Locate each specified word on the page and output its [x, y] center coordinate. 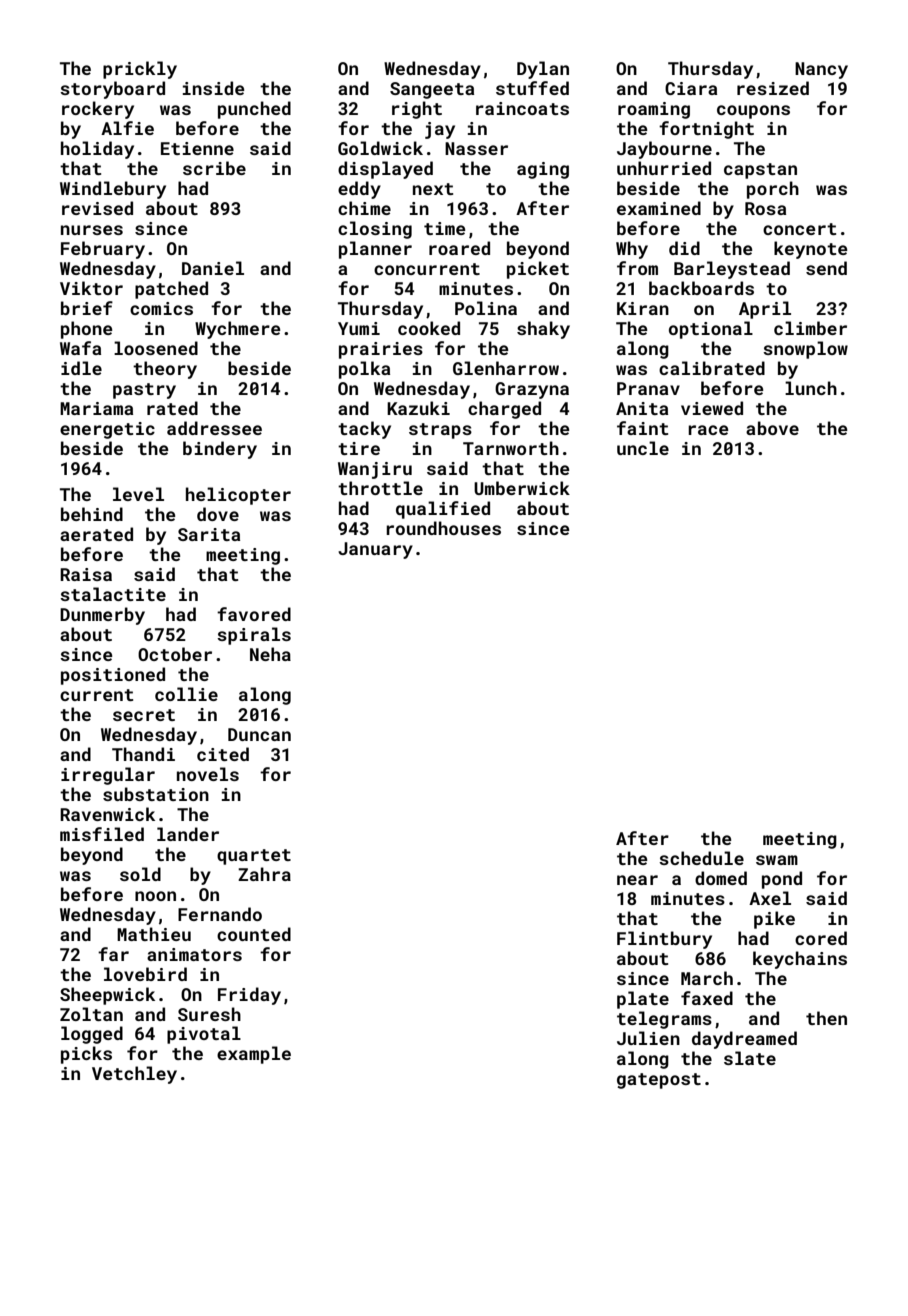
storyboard [112, 90]
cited [223, 754]
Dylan [543, 70]
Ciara [691, 88]
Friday [249, 996]
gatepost [659, 1081]
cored [821, 938]
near [637, 880]
